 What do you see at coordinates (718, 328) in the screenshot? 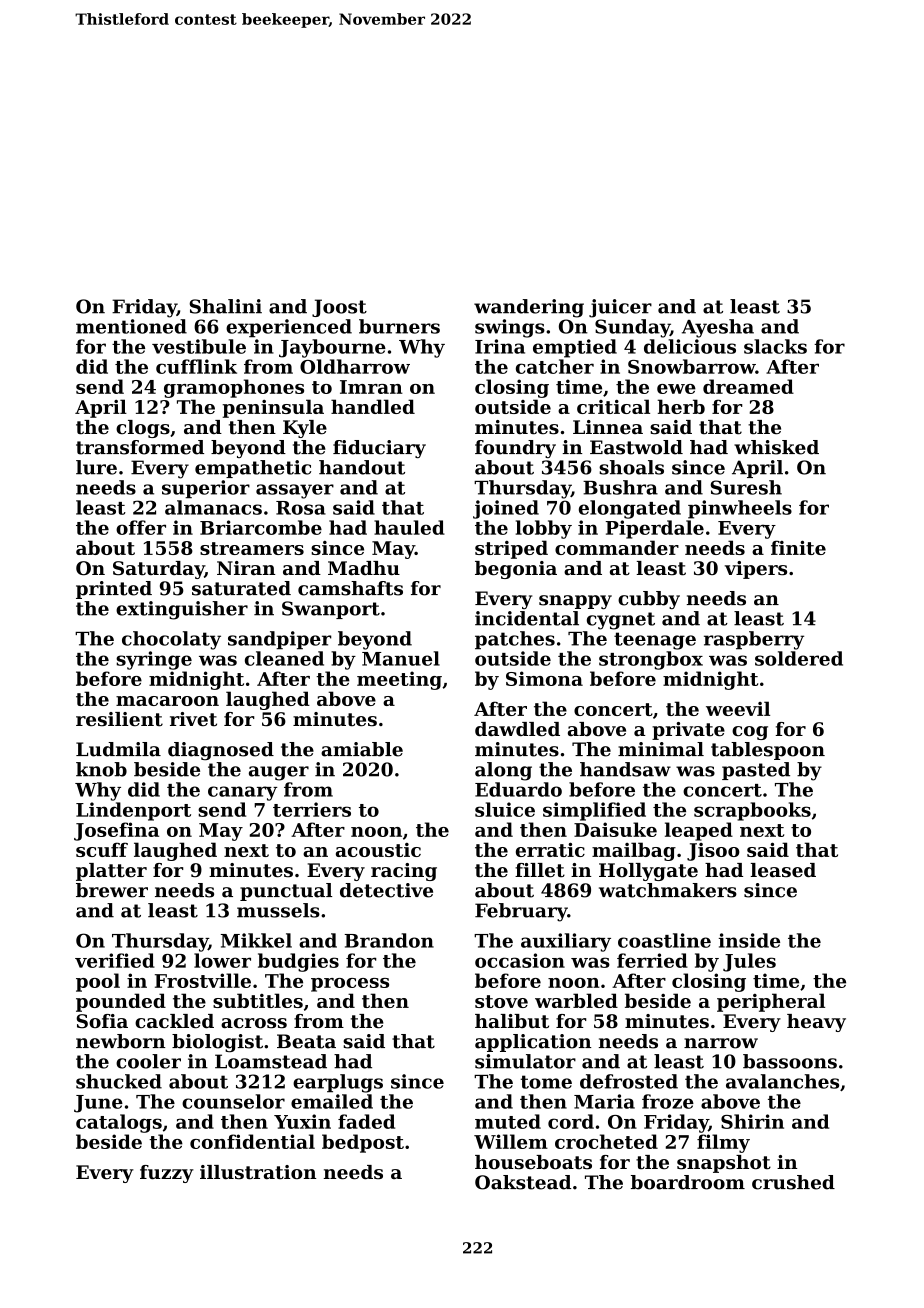
I see `Ayesha` at bounding box center [718, 328].
